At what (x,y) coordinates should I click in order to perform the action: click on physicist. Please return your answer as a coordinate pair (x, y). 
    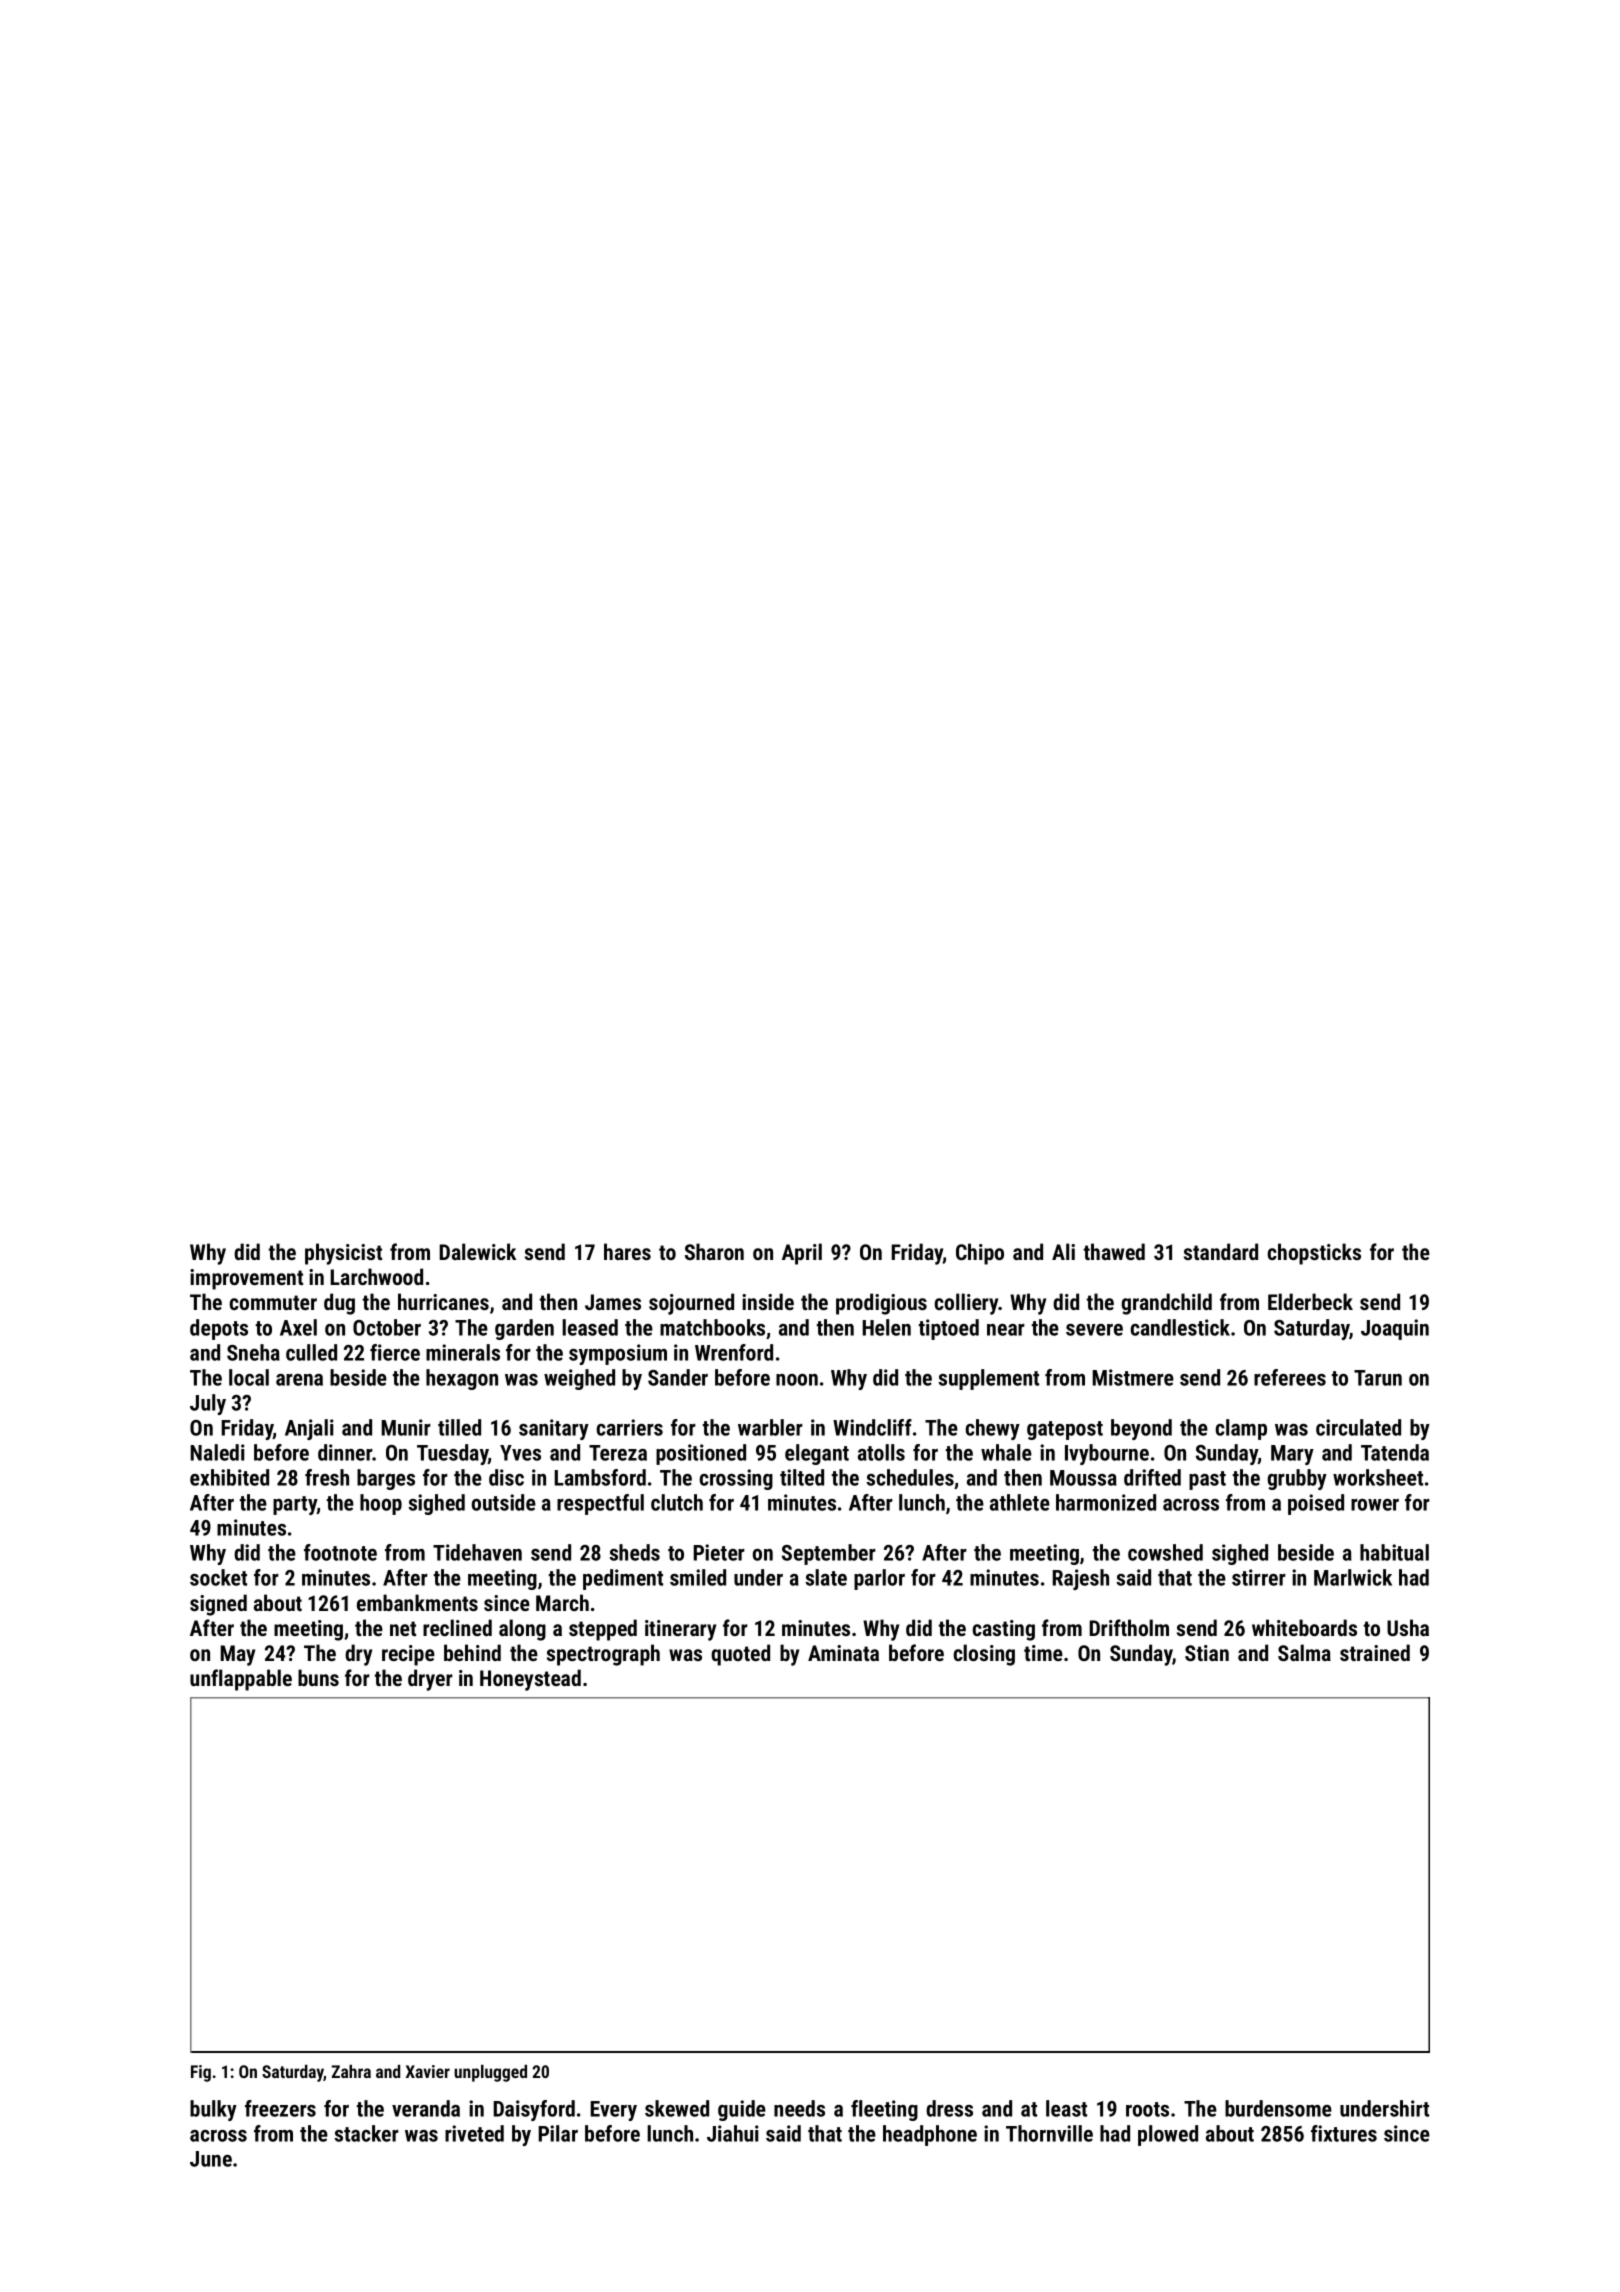
    Looking at the image, I should click on (343, 1254).
